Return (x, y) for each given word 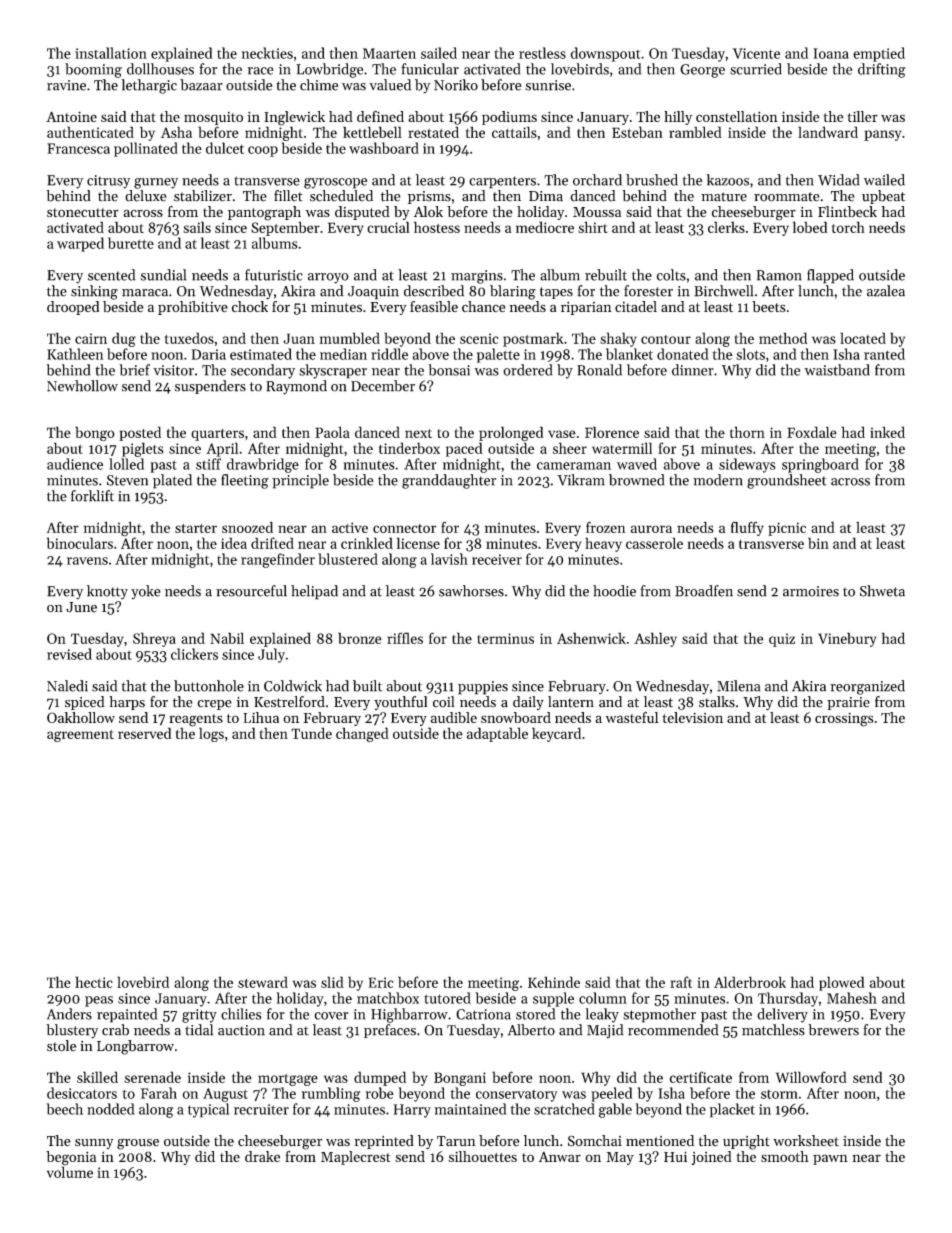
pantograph (264, 213)
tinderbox (409, 448)
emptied (879, 54)
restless (542, 53)
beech (64, 1109)
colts (671, 275)
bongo (95, 433)
